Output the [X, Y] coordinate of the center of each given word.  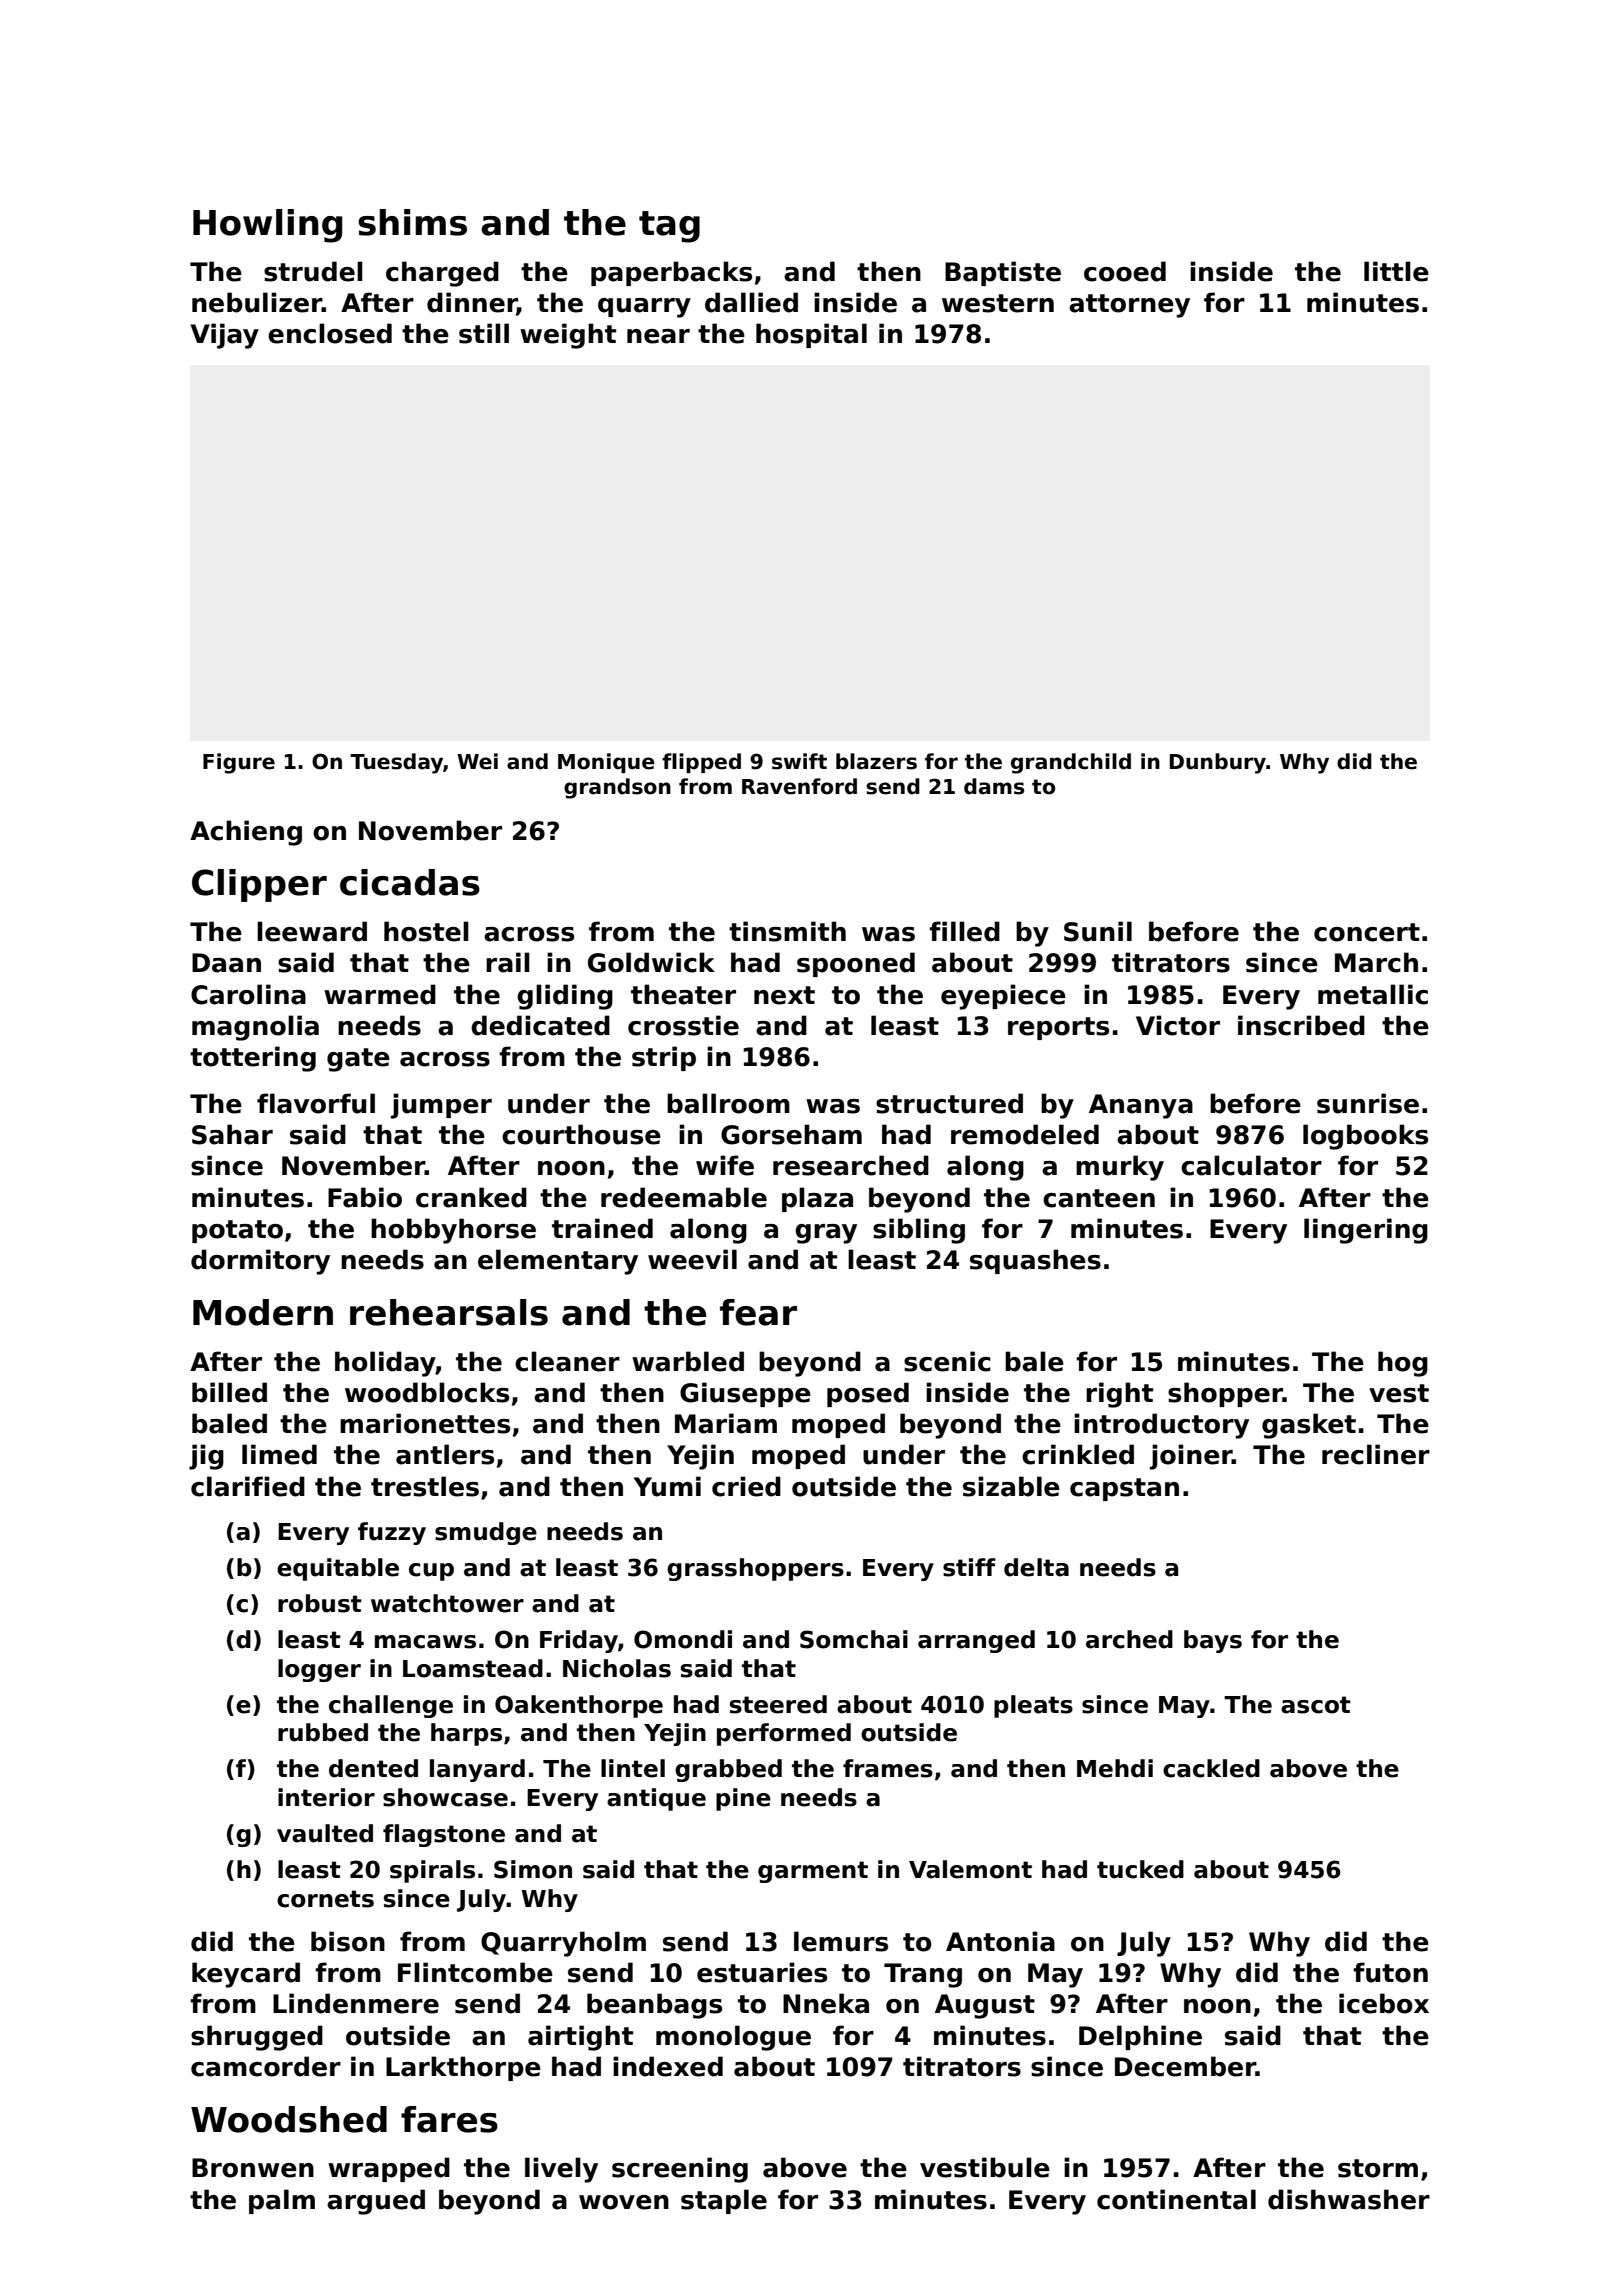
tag [669, 227]
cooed [1125, 271]
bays [1213, 1641]
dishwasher [1349, 2199]
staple [724, 2201]
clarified [248, 1486]
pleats [1033, 1706]
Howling [267, 226]
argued [376, 2202]
